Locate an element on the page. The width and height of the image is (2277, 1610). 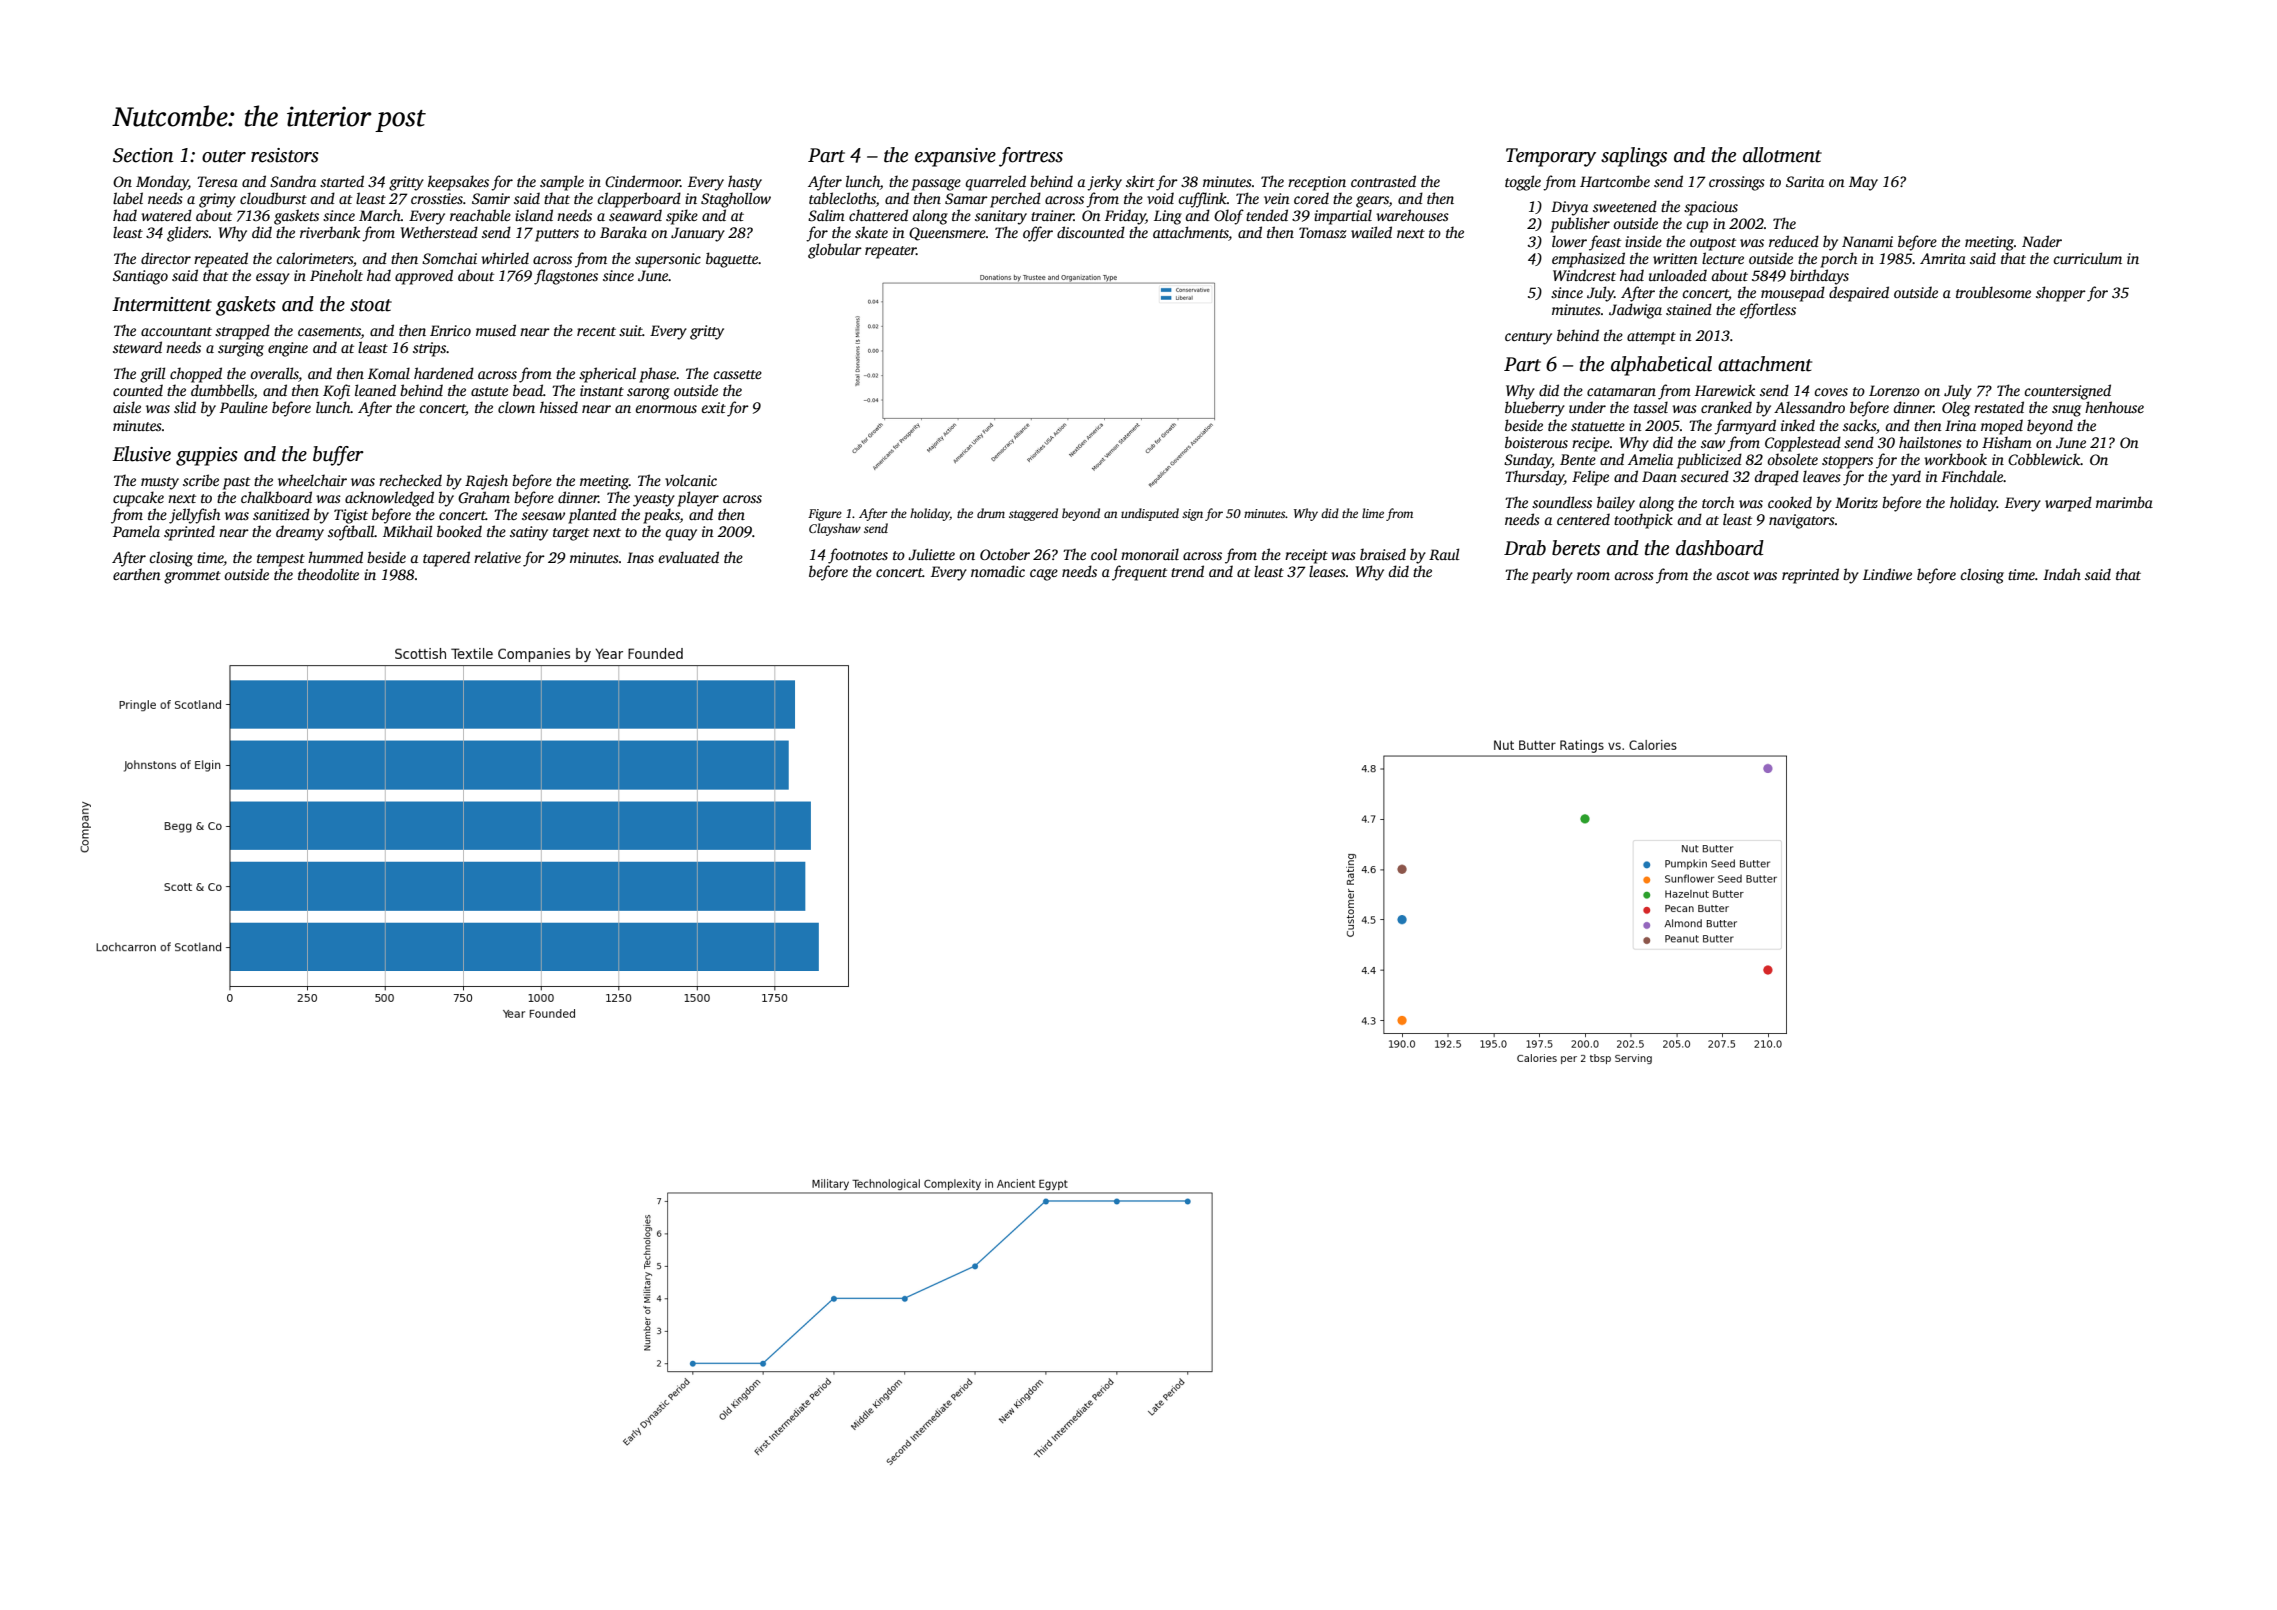
frequent is located at coordinates (1139, 573).
